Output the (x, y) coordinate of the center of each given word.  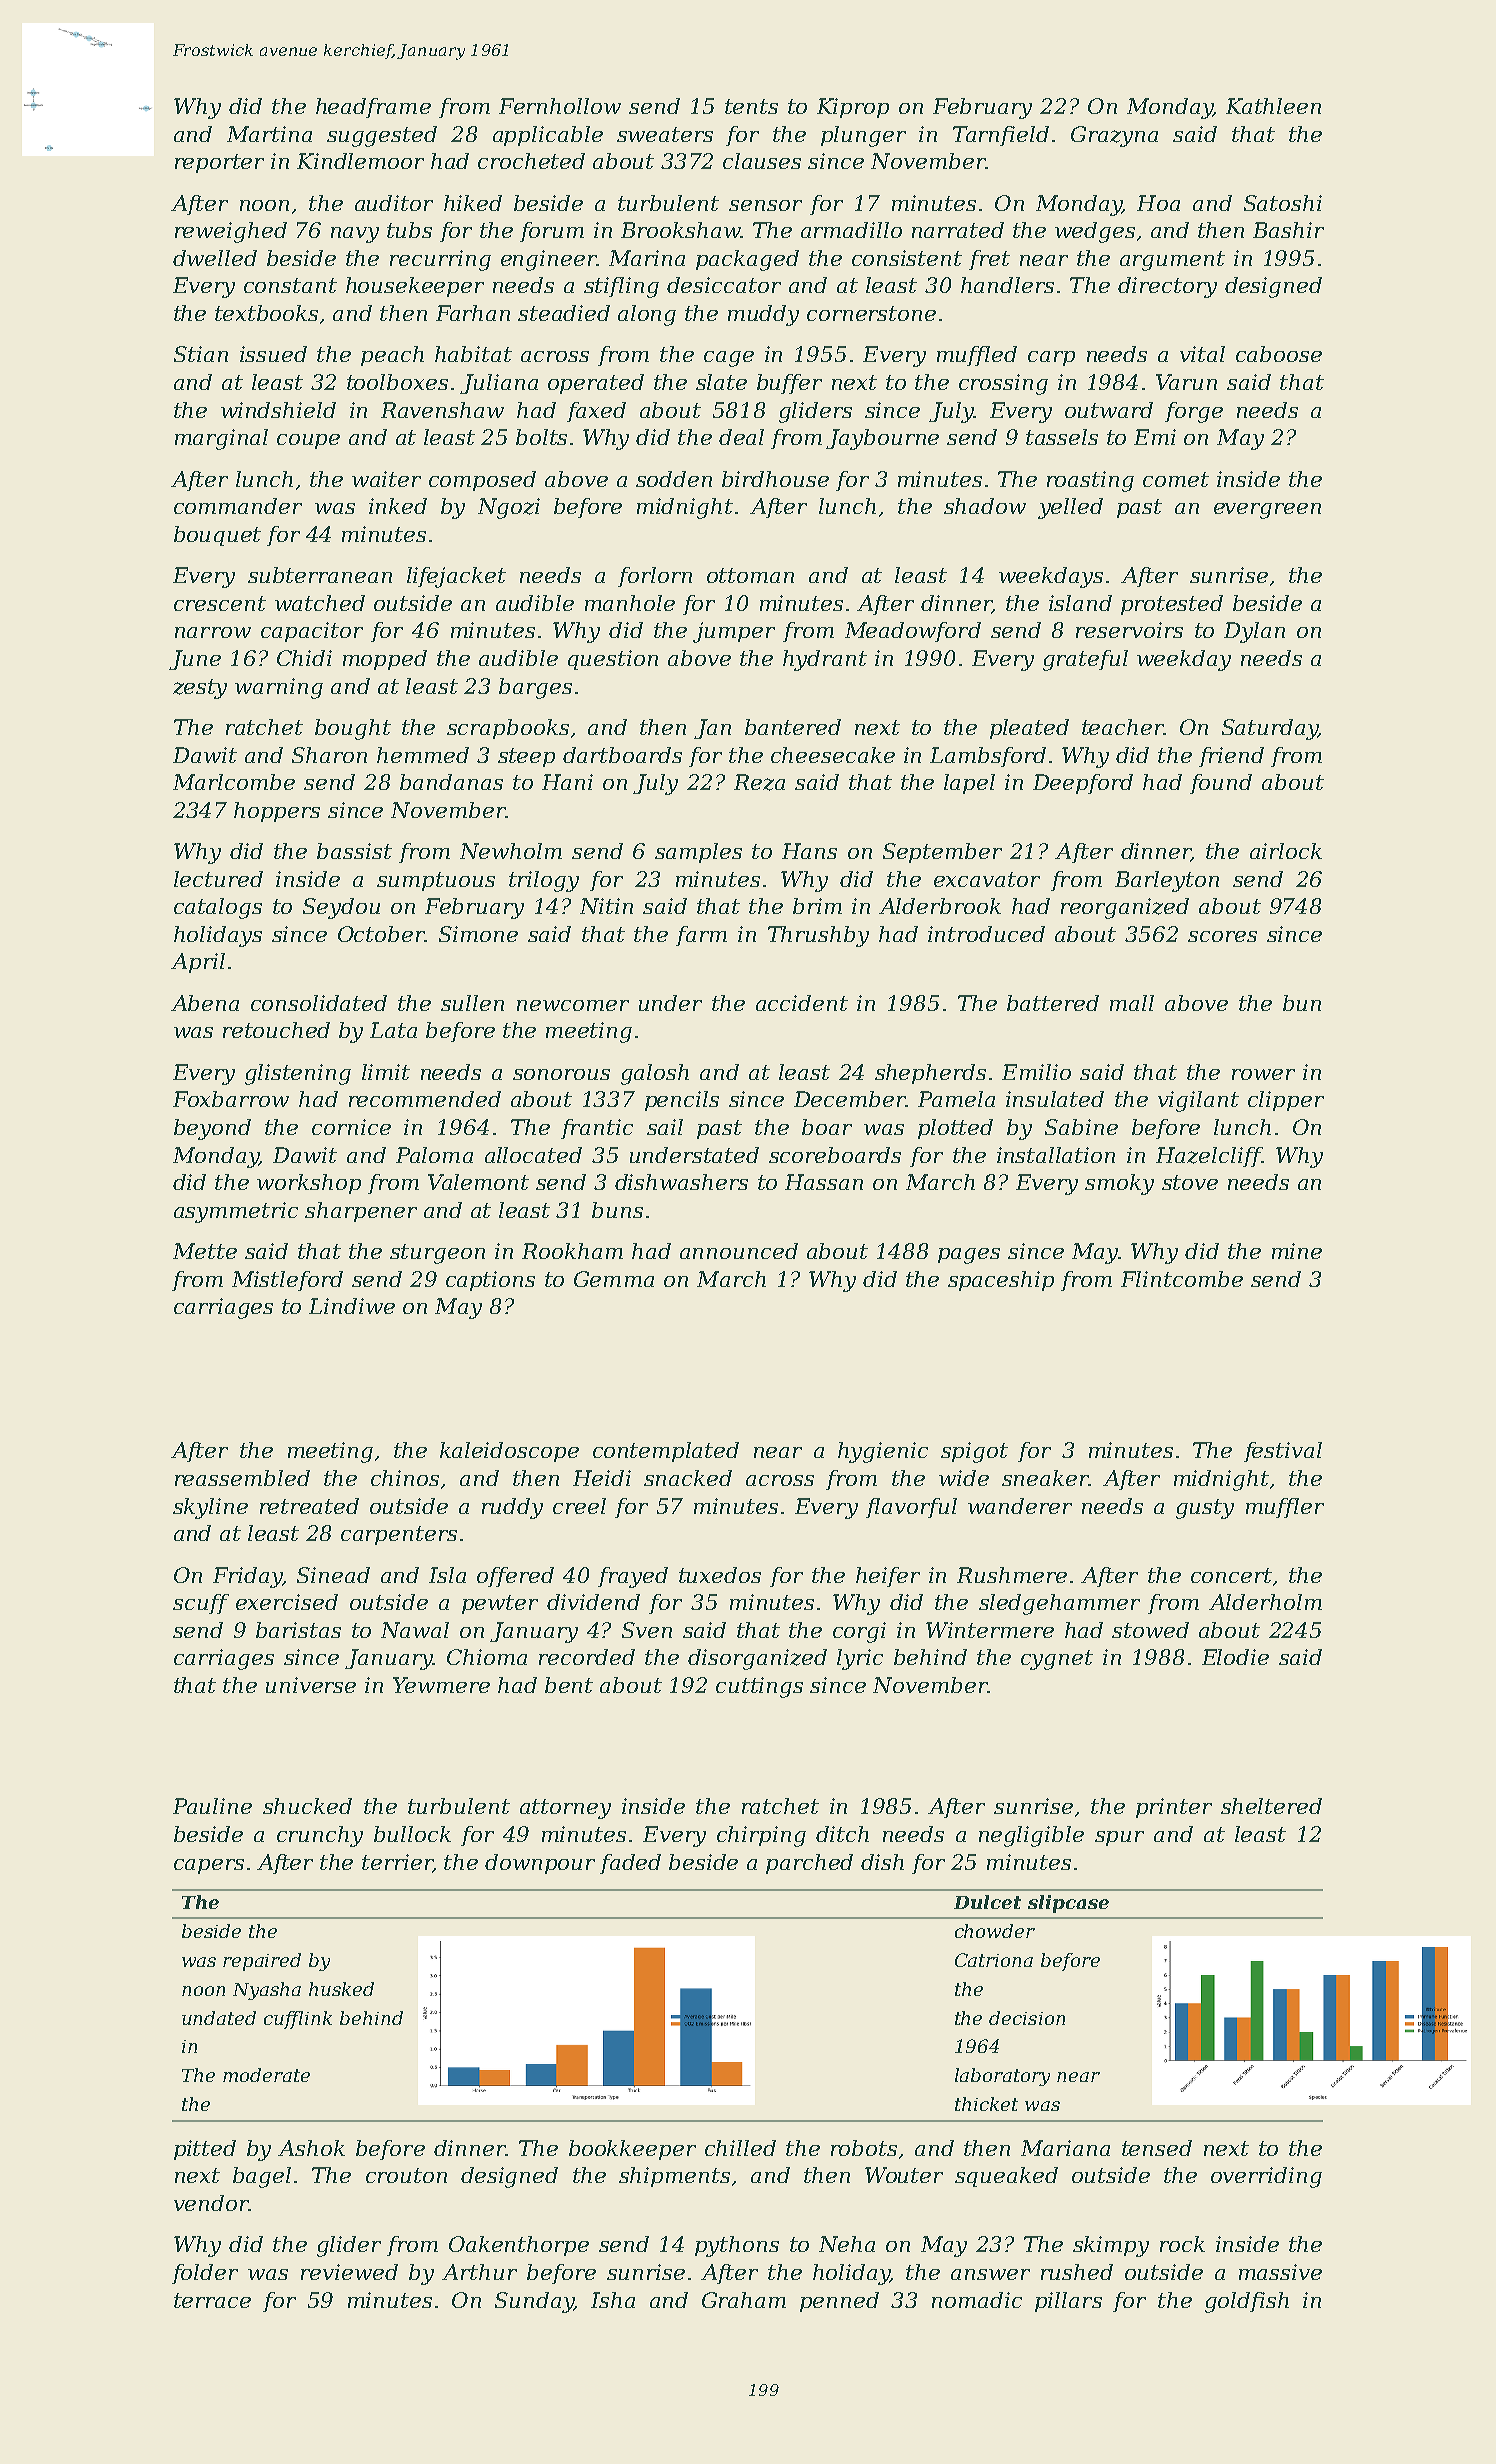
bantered (793, 727)
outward (1109, 410)
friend (1231, 757)
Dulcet (987, 1902)
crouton (406, 2175)
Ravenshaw (442, 410)
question (613, 660)
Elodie (1235, 1657)
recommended (425, 1099)
